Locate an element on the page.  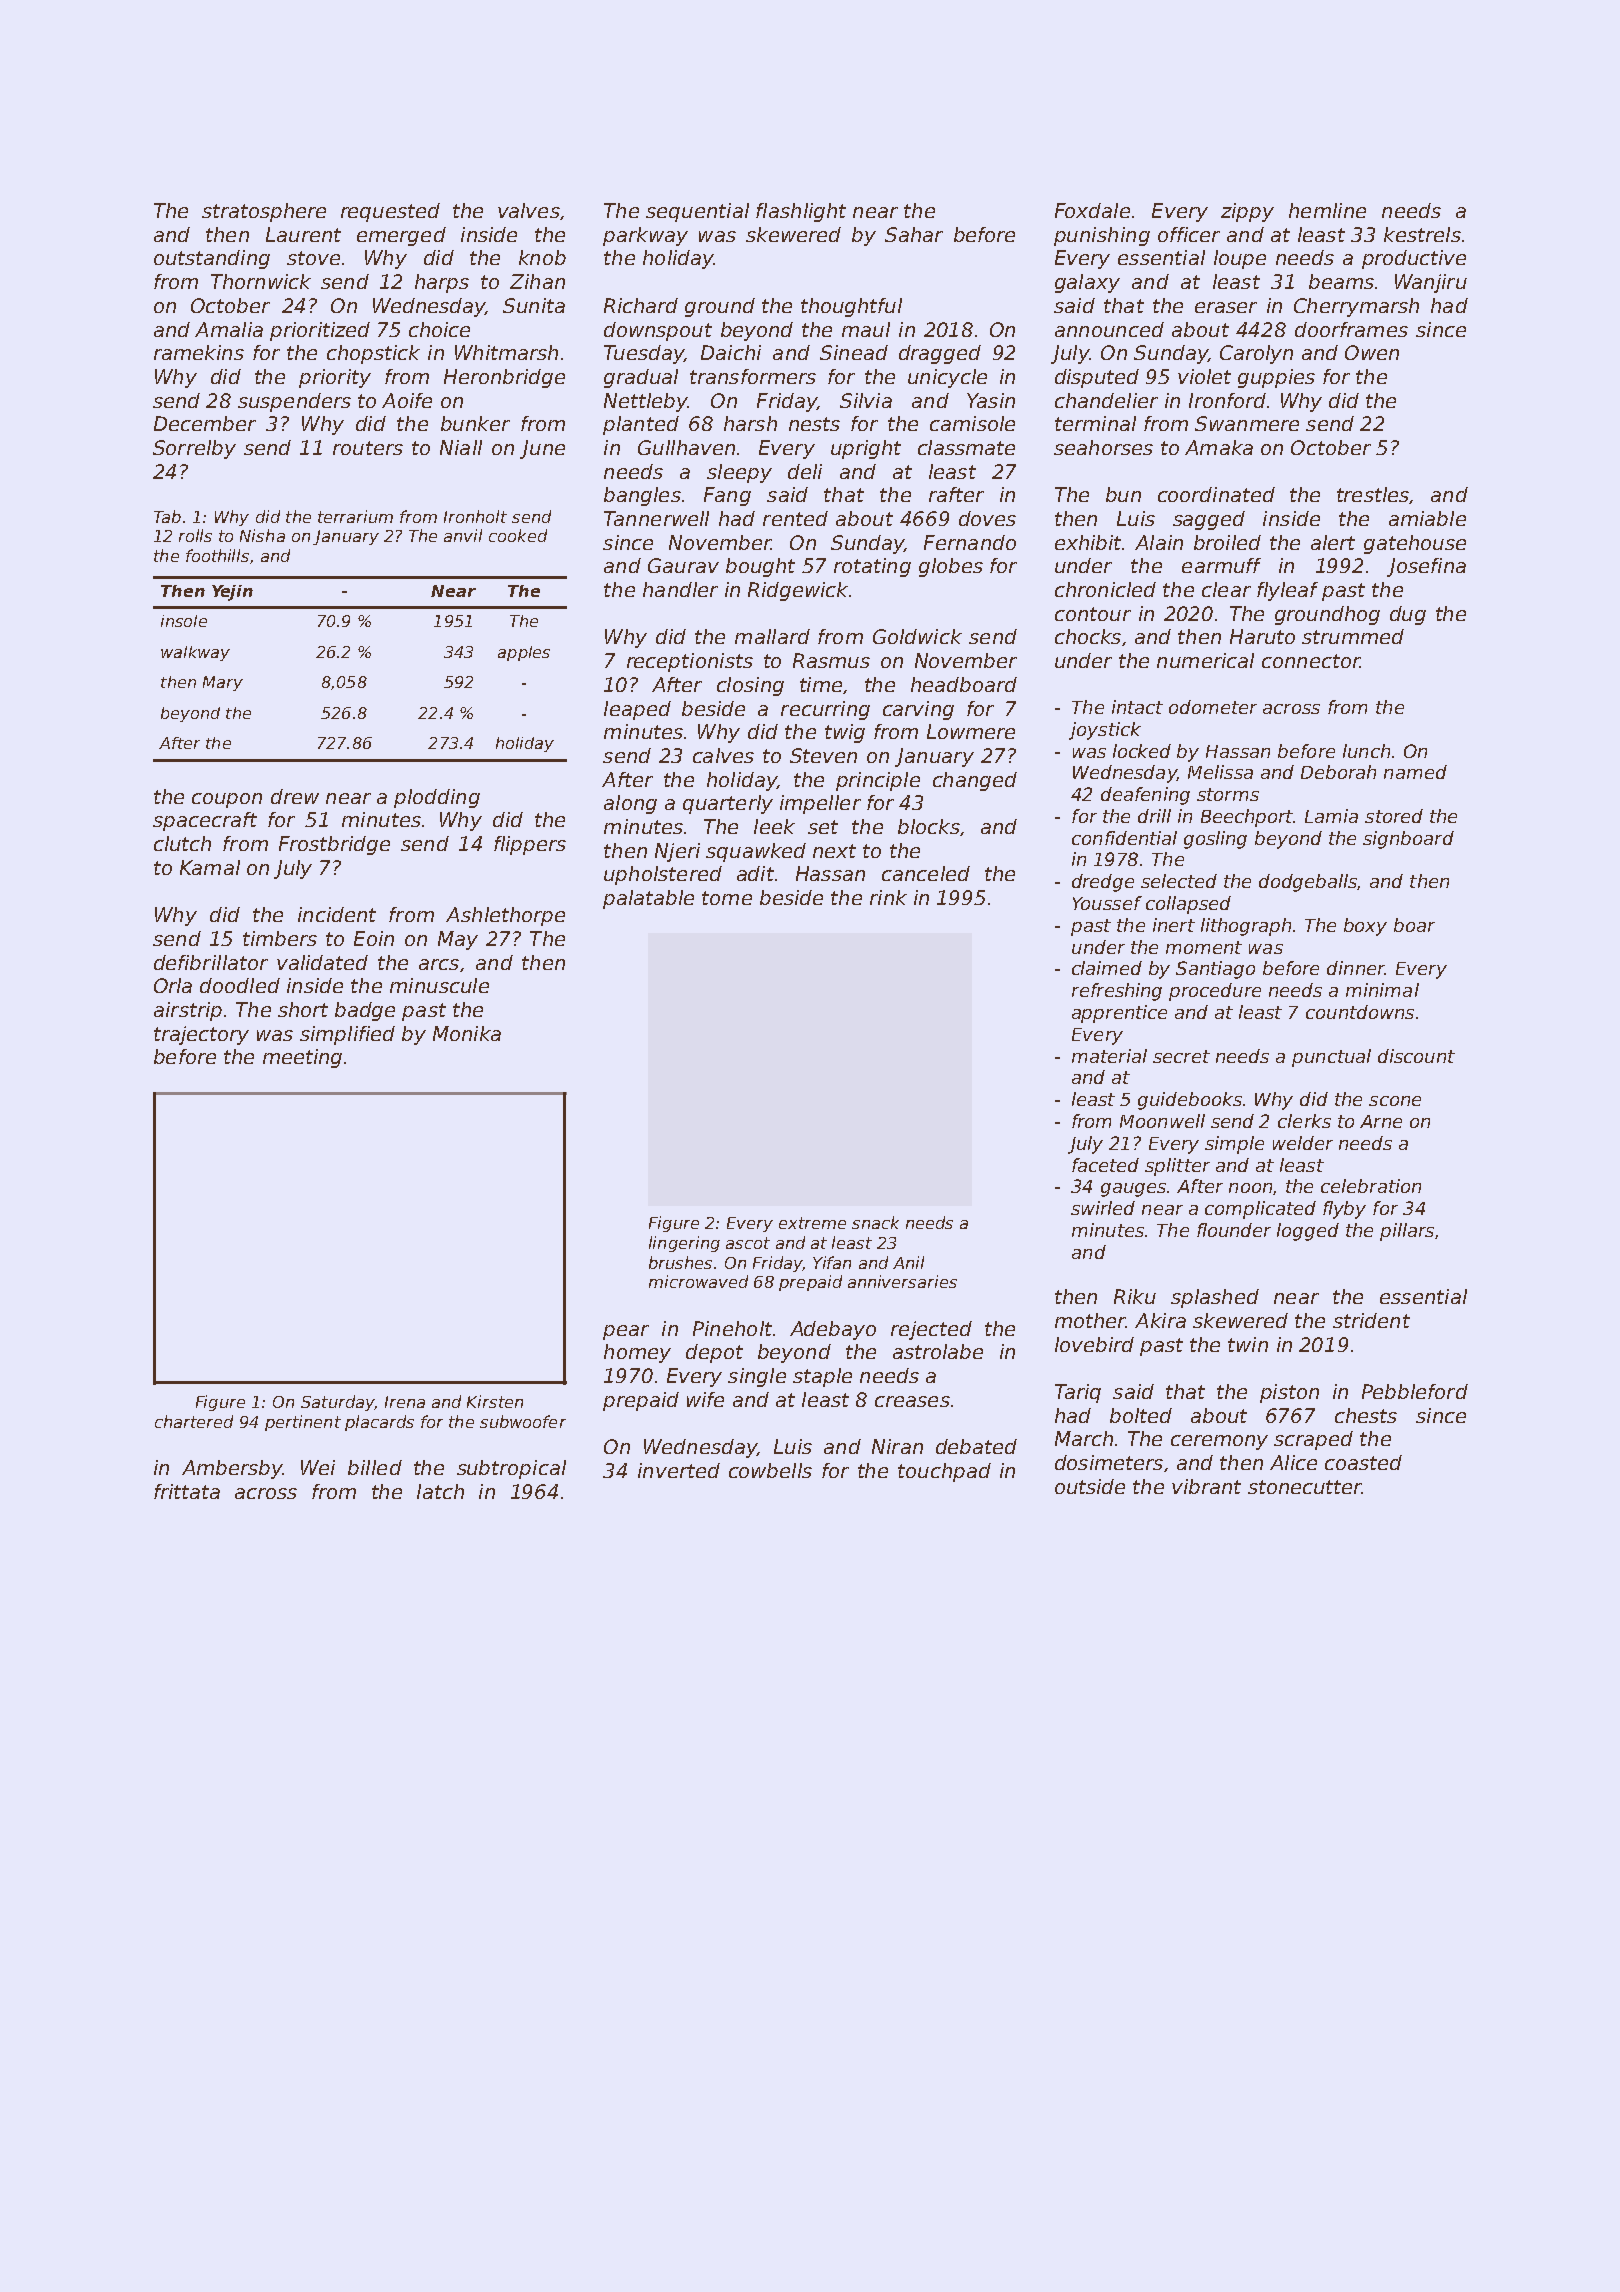
valves is located at coordinates (529, 210).
